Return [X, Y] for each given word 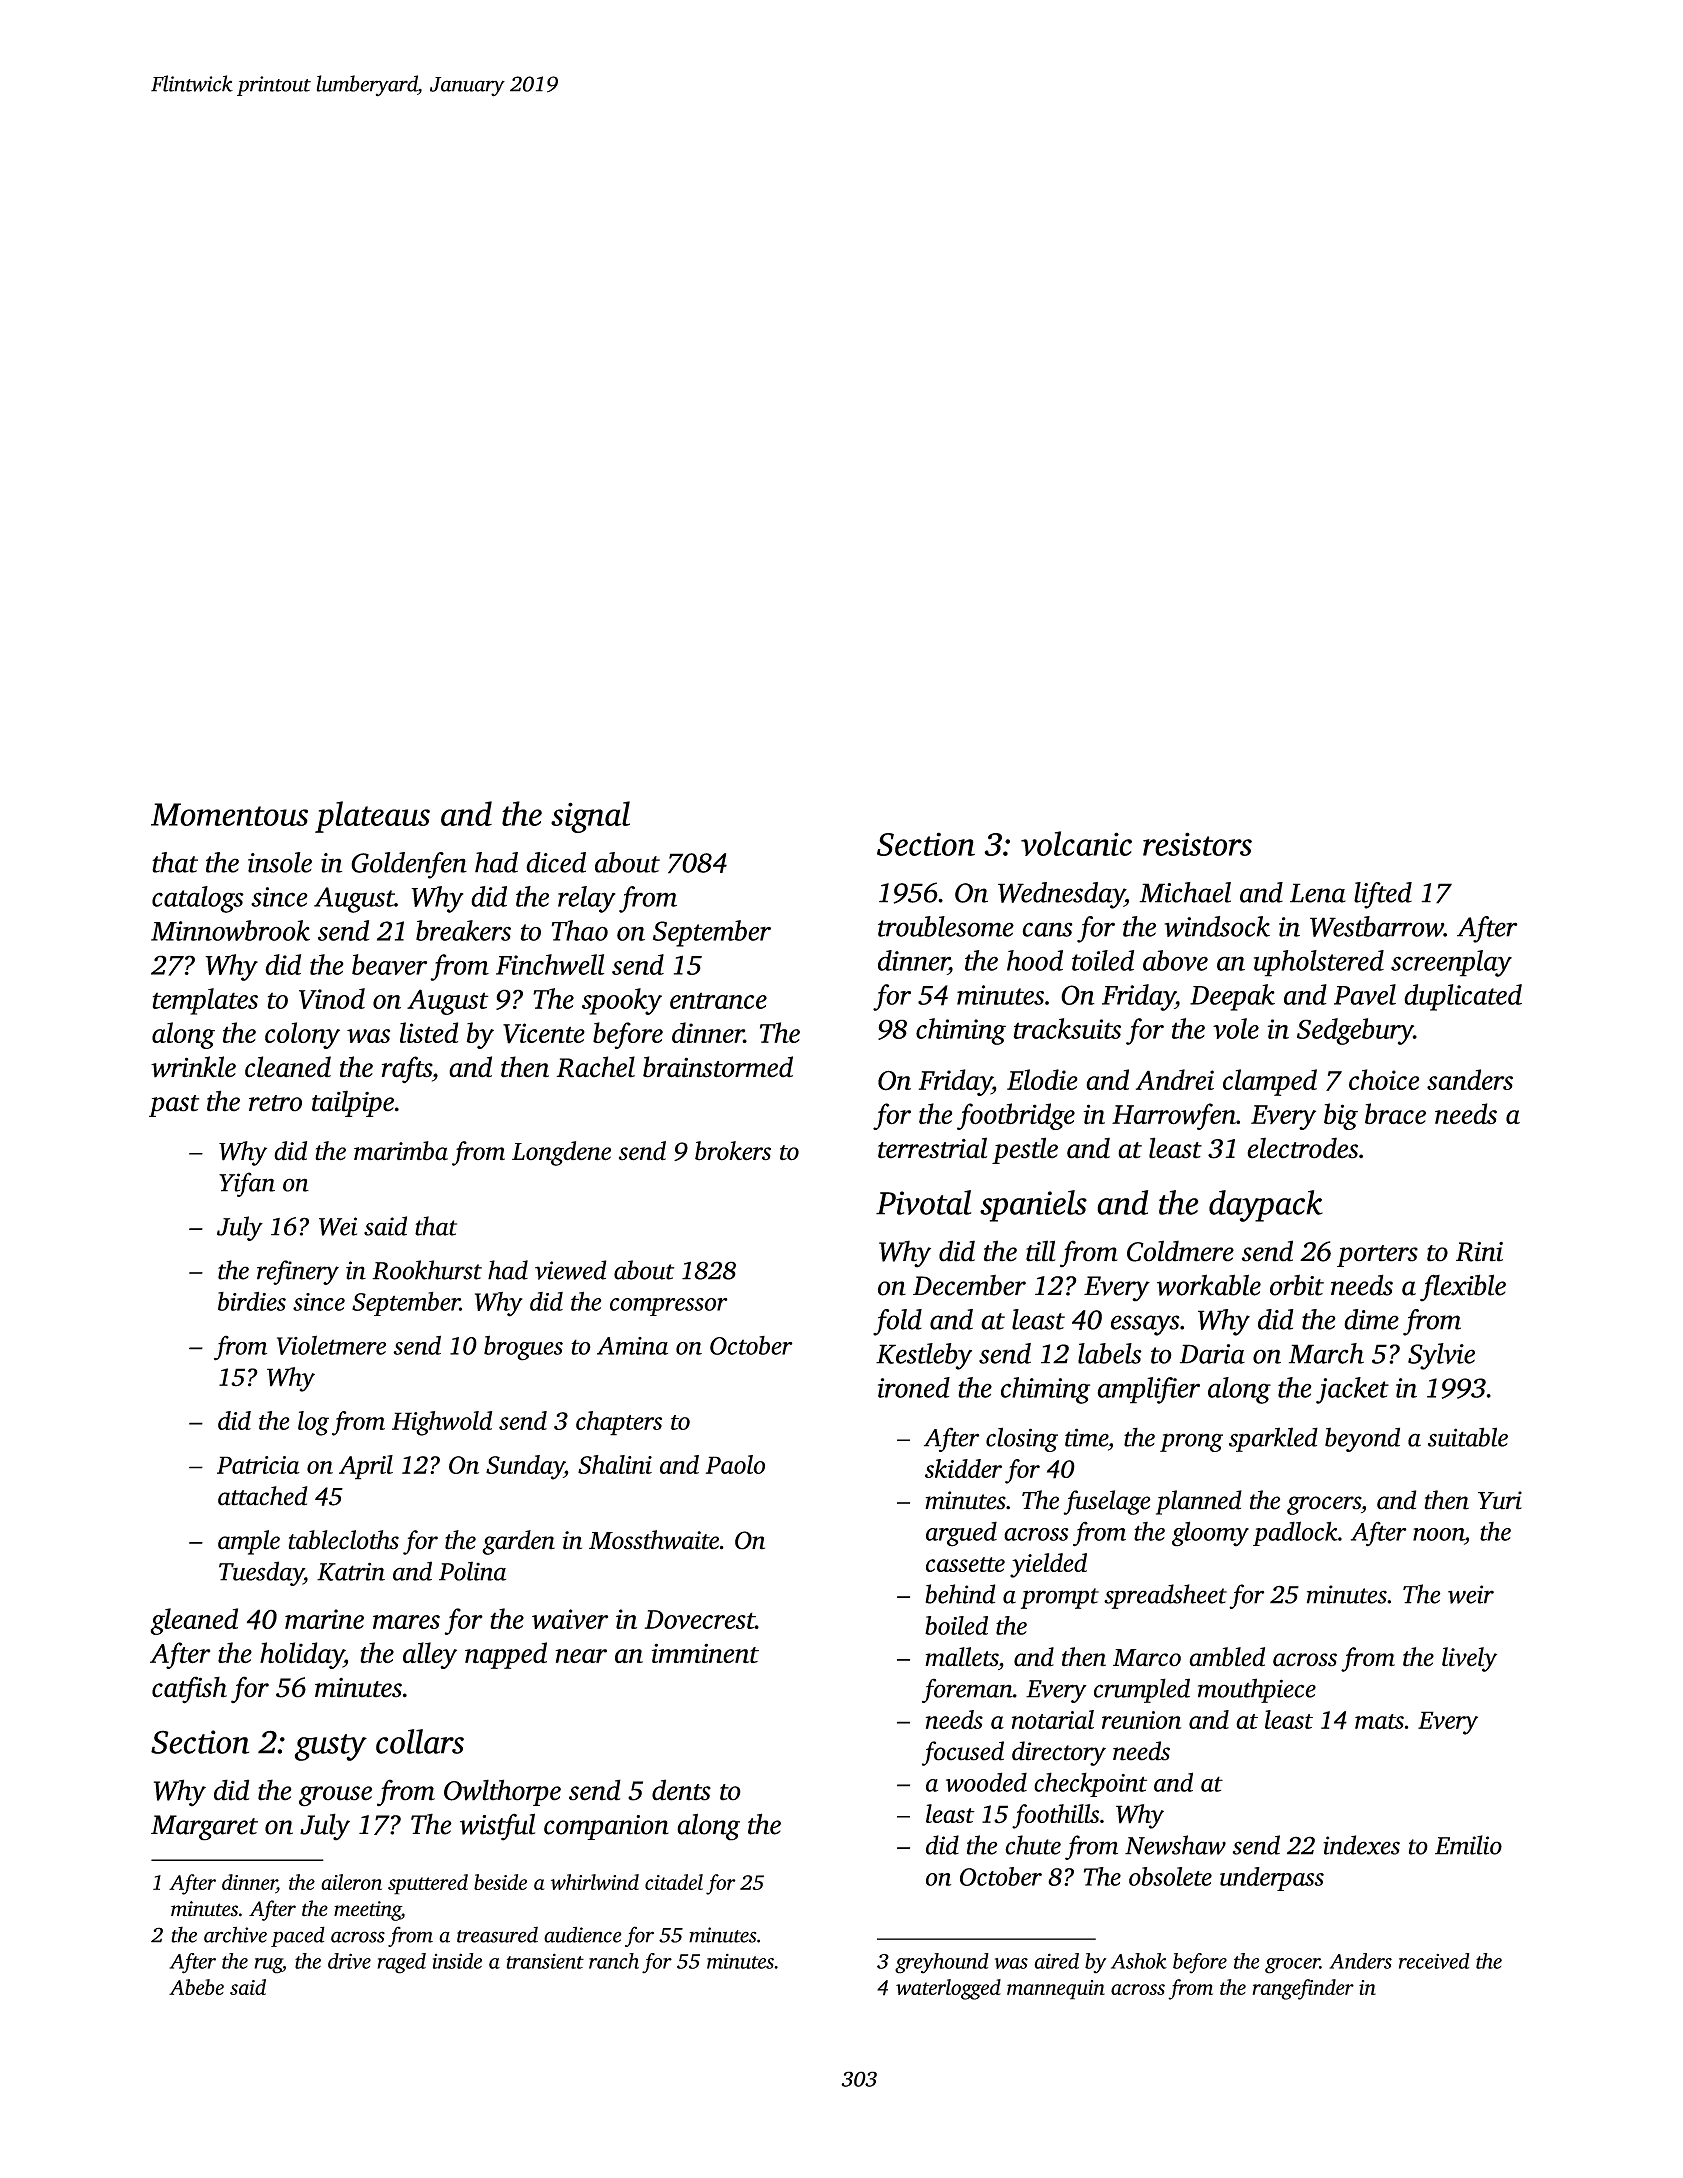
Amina [632, 1346]
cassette [965, 1564]
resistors [1197, 844]
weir [1471, 1594]
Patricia [258, 1465]
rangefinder [1303, 1989]
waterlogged [948, 1989]
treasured [497, 1934]
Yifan [247, 1184]
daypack [1266, 1206]
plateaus [372, 817]
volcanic [1076, 843]
